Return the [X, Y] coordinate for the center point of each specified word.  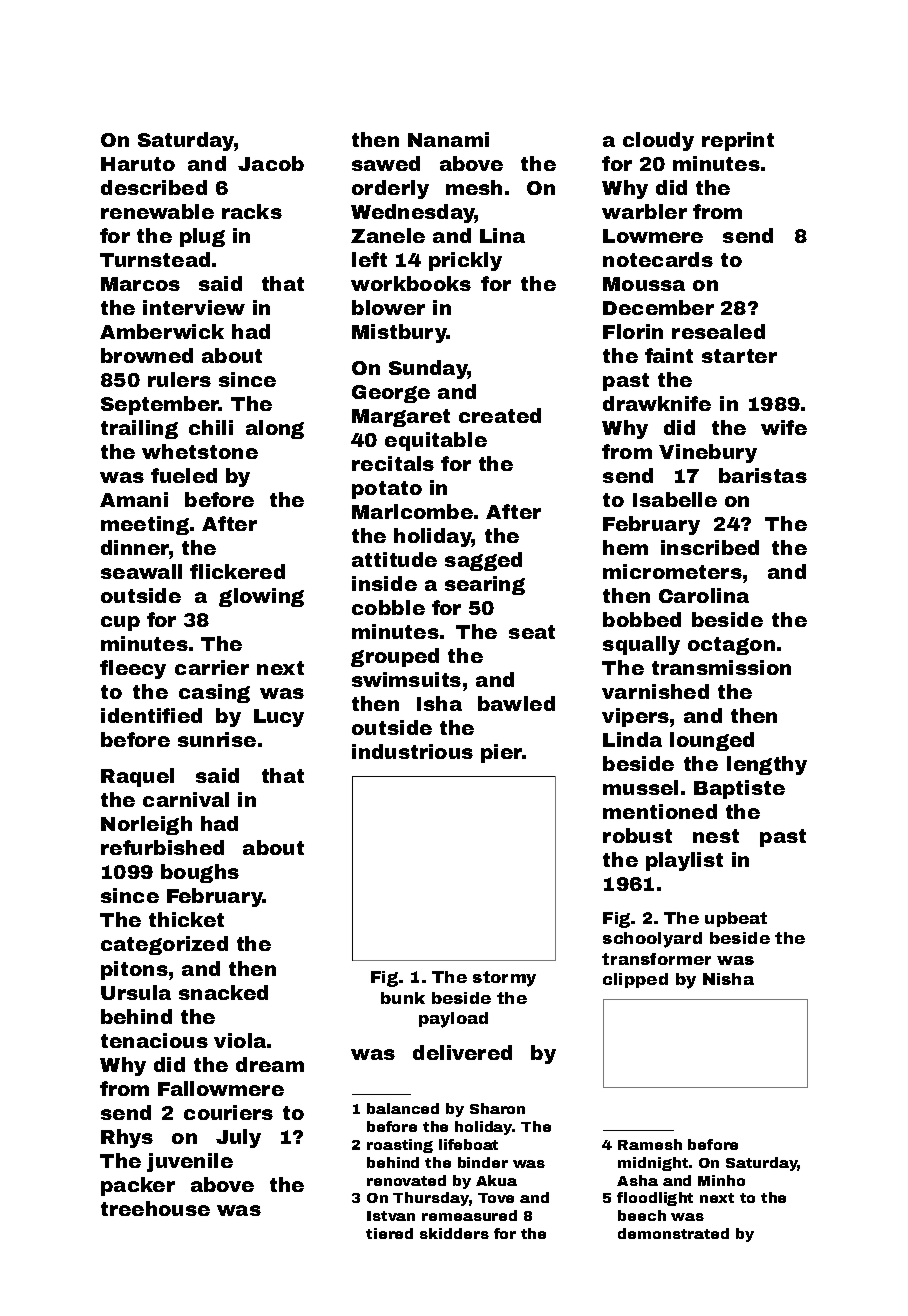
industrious [412, 751]
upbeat [736, 919]
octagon [731, 646]
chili [211, 427]
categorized [164, 945]
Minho [721, 1180]
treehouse [155, 1208]
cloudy [658, 141]
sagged [483, 561]
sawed [386, 163]
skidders [454, 1233]
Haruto [138, 164]
